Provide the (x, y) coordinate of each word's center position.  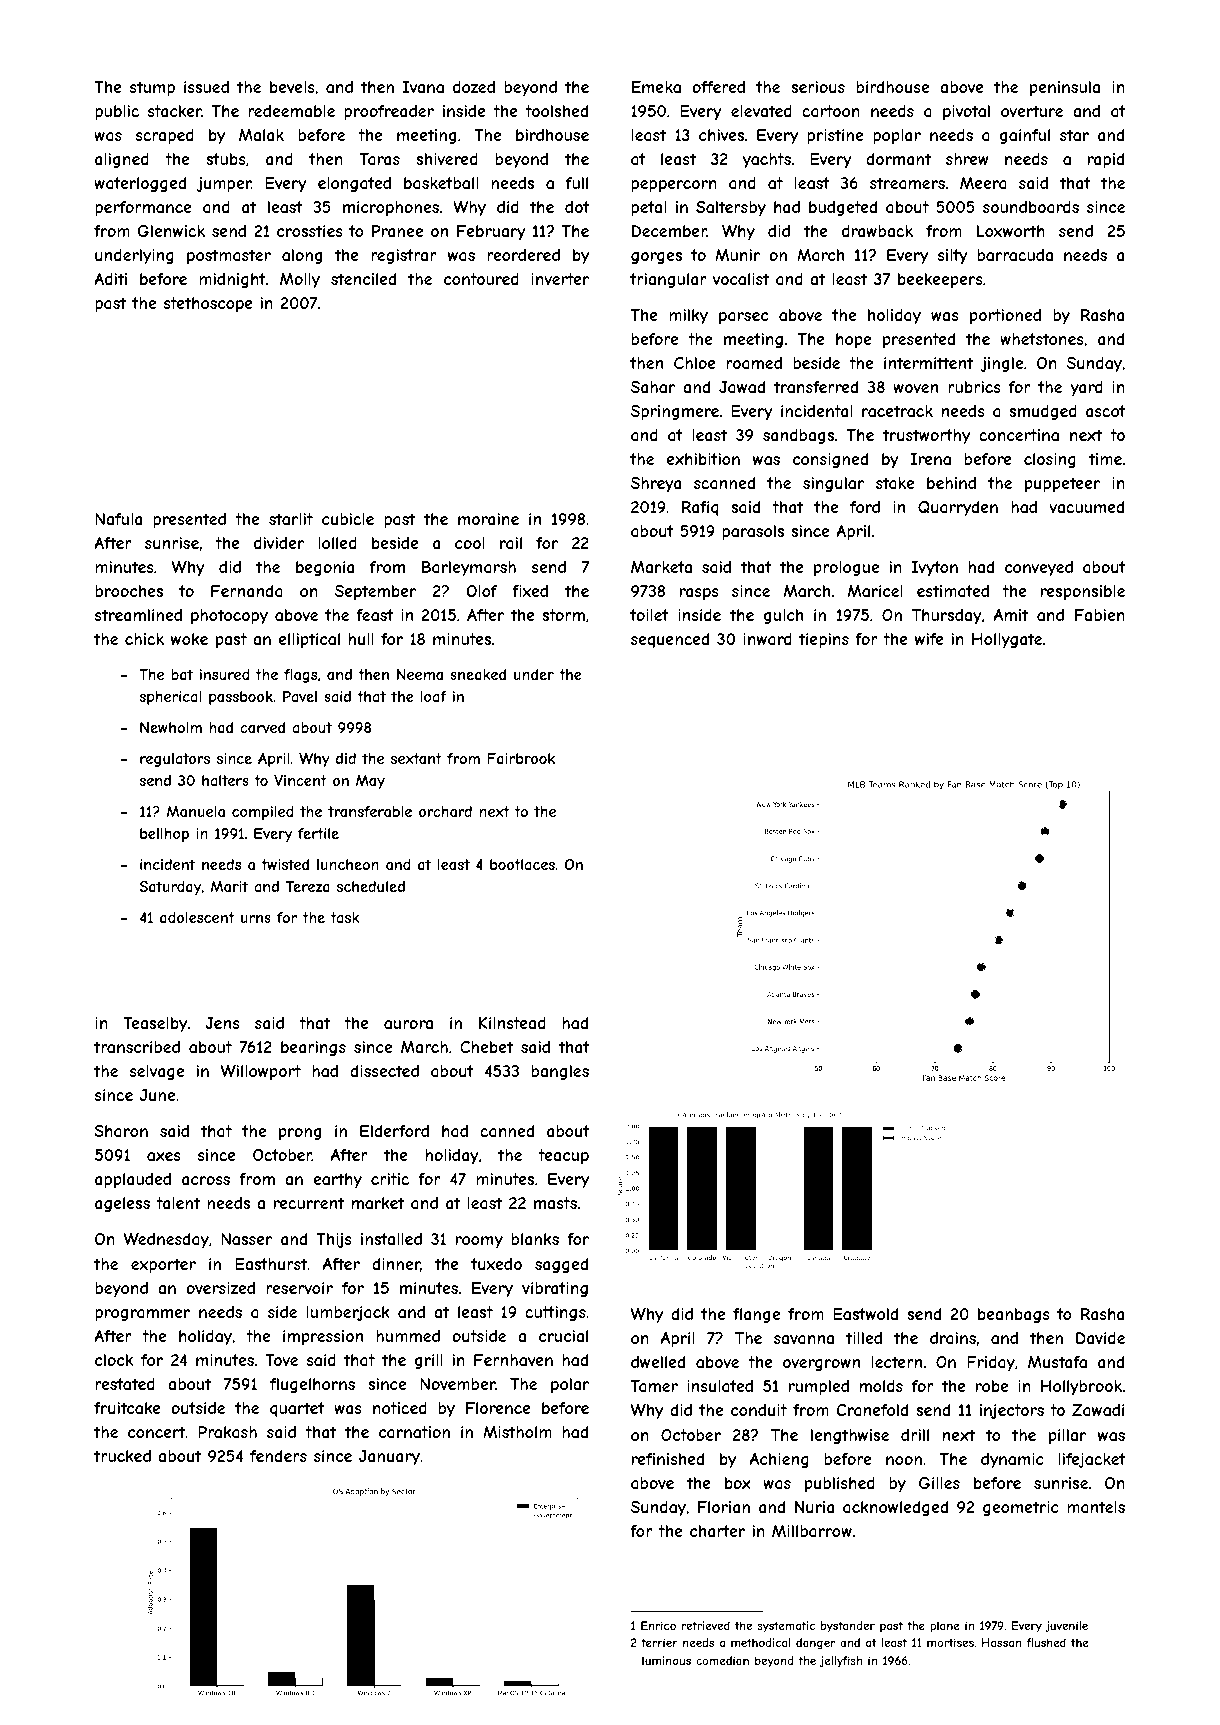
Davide (1100, 1338)
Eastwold (865, 1314)
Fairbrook (521, 758)
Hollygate (1007, 640)
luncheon (348, 864)
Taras (380, 159)
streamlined (138, 615)
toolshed (556, 111)
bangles (560, 1072)
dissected (384, 1071)
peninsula (1065, 88)
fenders (278, 1456)
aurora (408, 1024)
